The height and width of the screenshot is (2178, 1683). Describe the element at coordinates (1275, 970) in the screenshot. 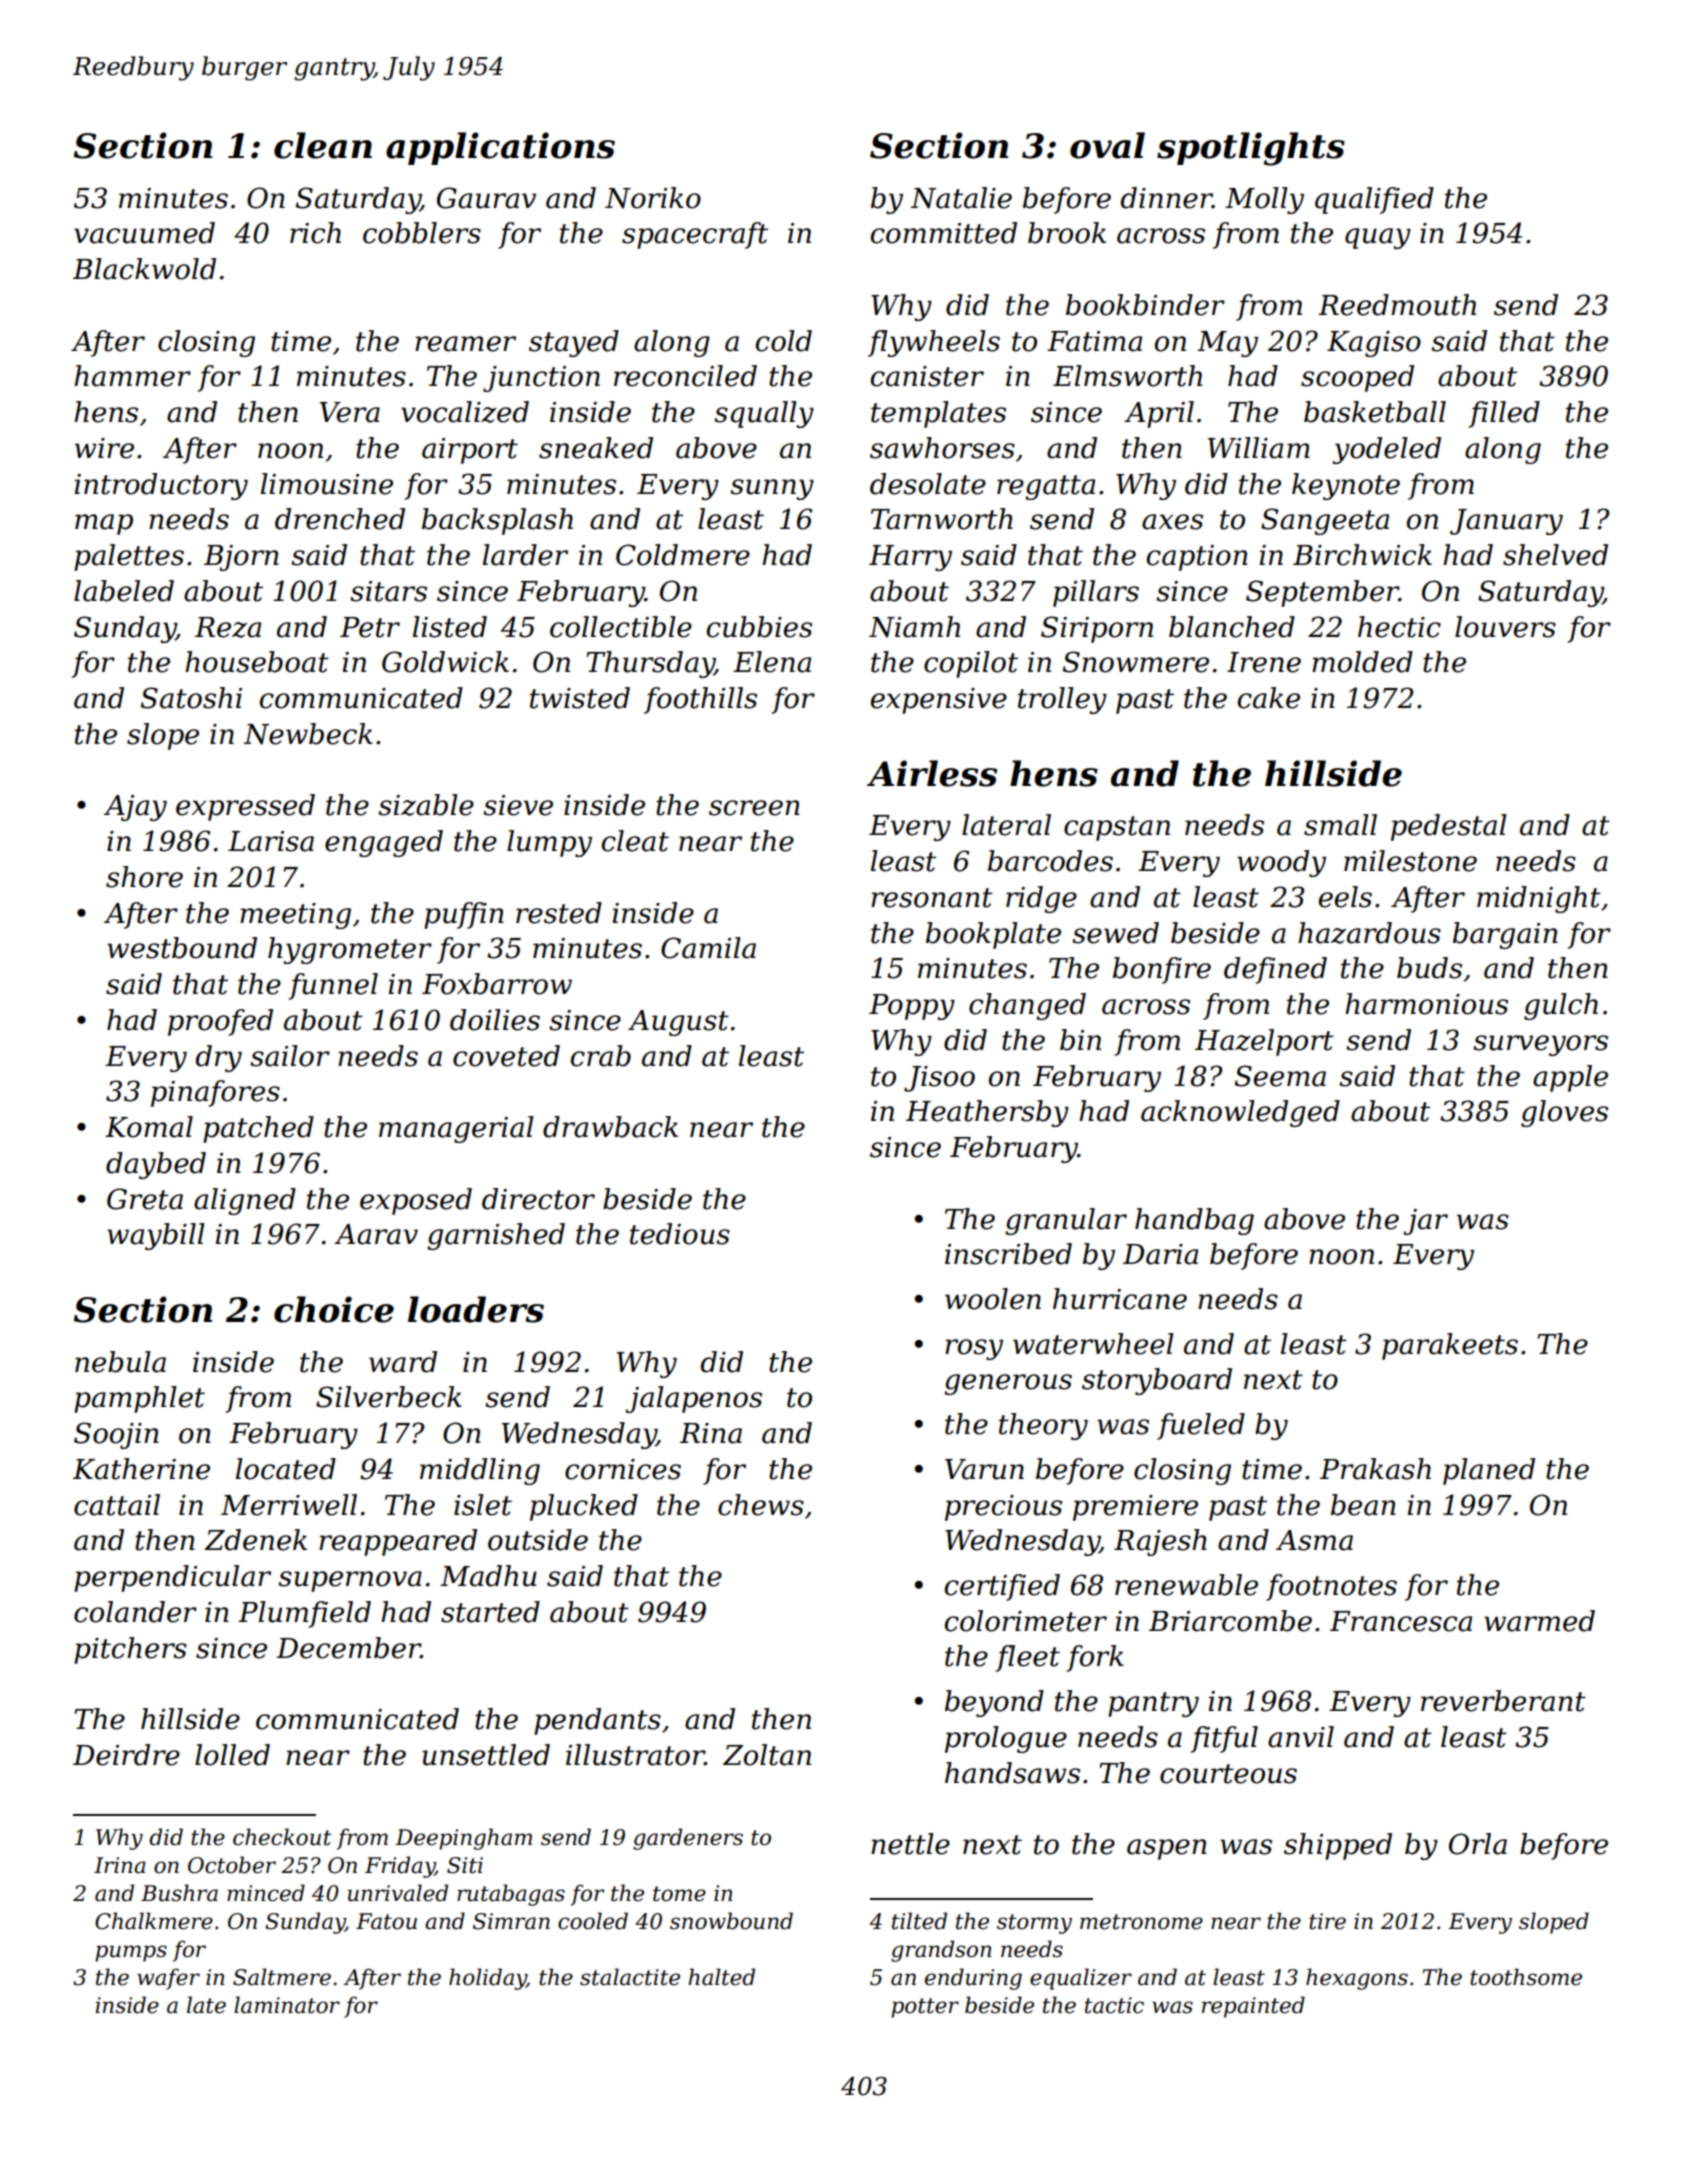

I see `defined` at that location.
